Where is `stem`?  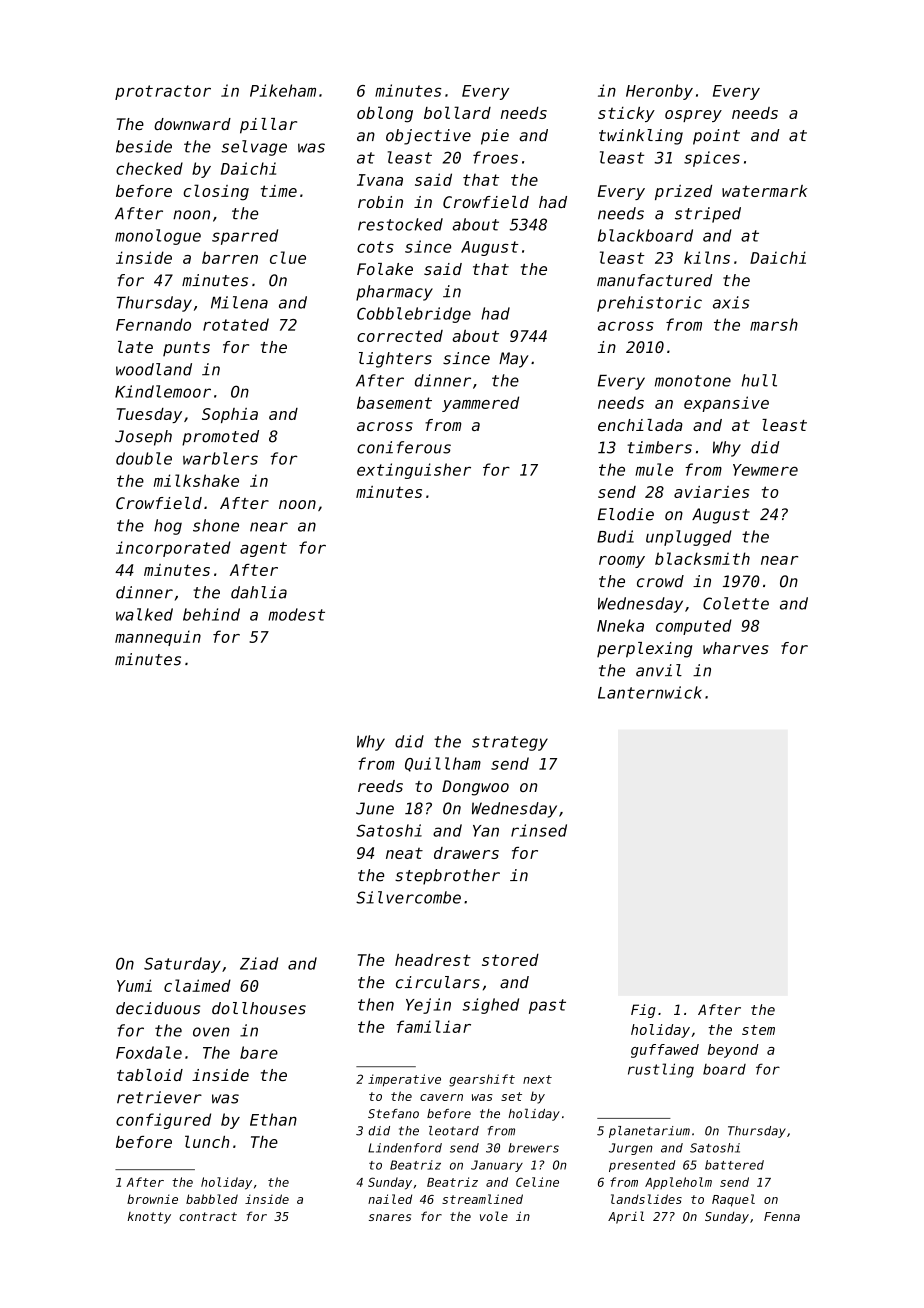 stem is located at coordinates (758, 1030).
